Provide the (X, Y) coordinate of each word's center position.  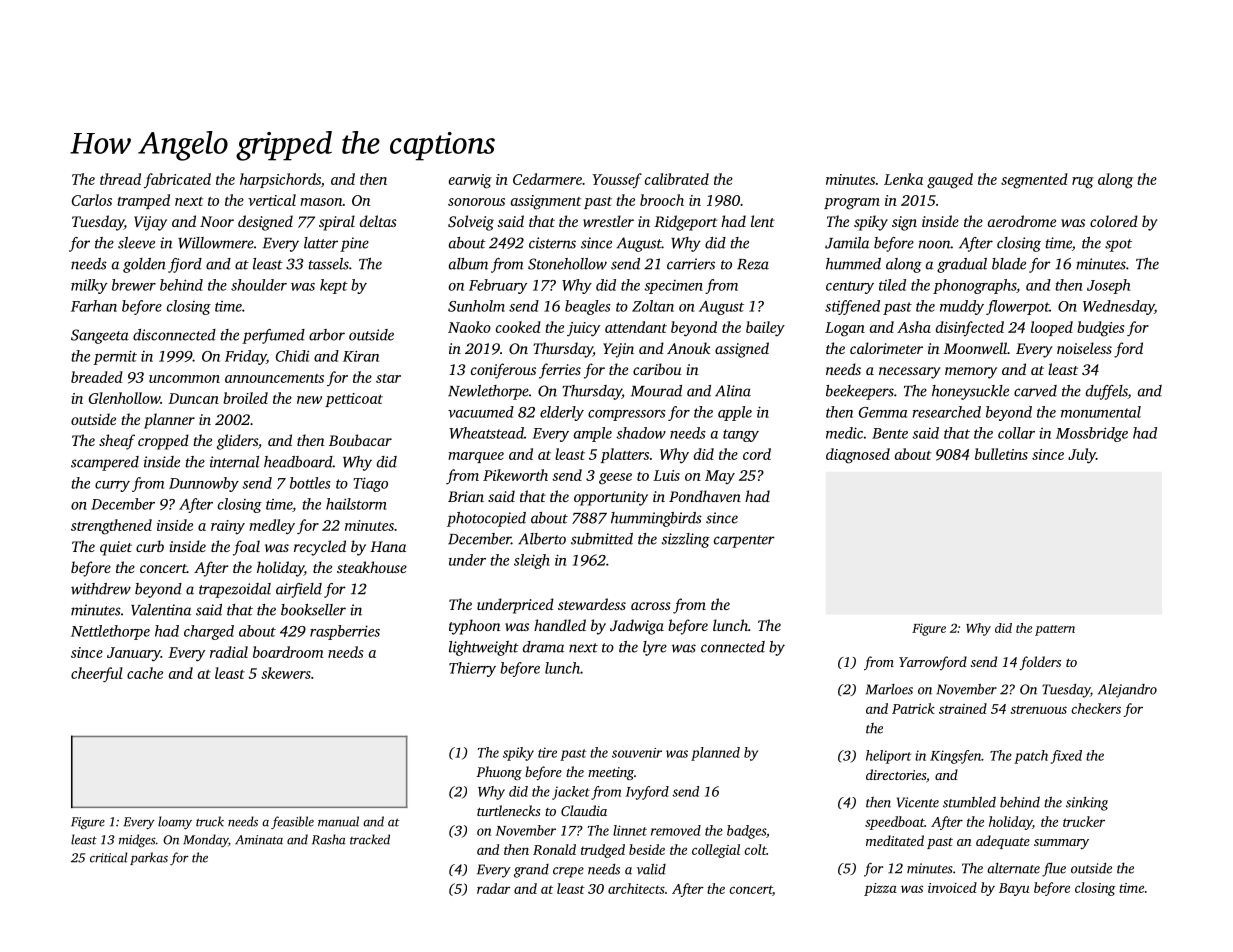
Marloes (889, 689)
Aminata (259, 840)
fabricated (177, 180)
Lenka (903, 179)
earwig (470, 181)
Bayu (1014, 889)
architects (636, 888)
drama (543, 647)
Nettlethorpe (110, 632)
